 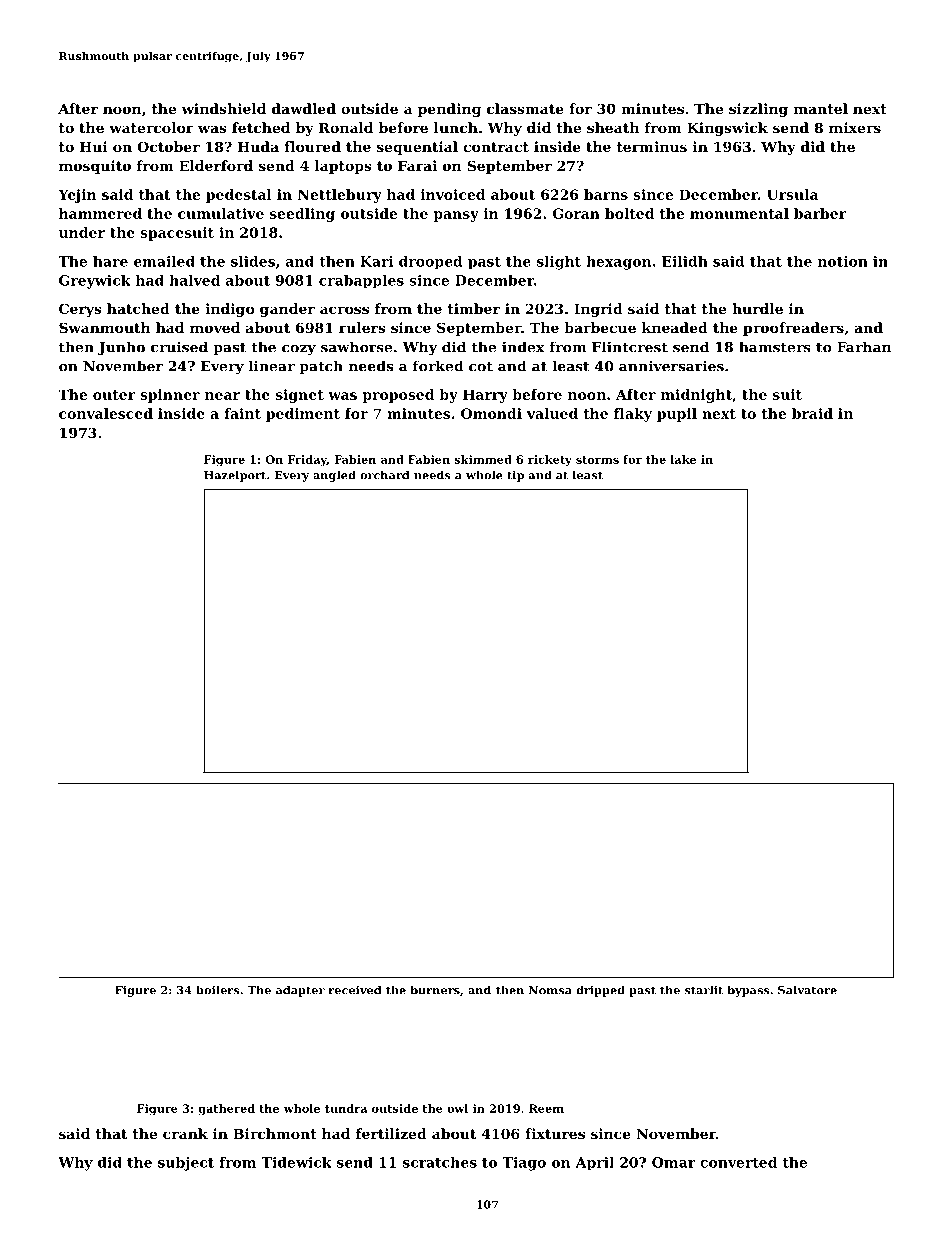 I want to click on mantel, so click(x=821, y=108).
